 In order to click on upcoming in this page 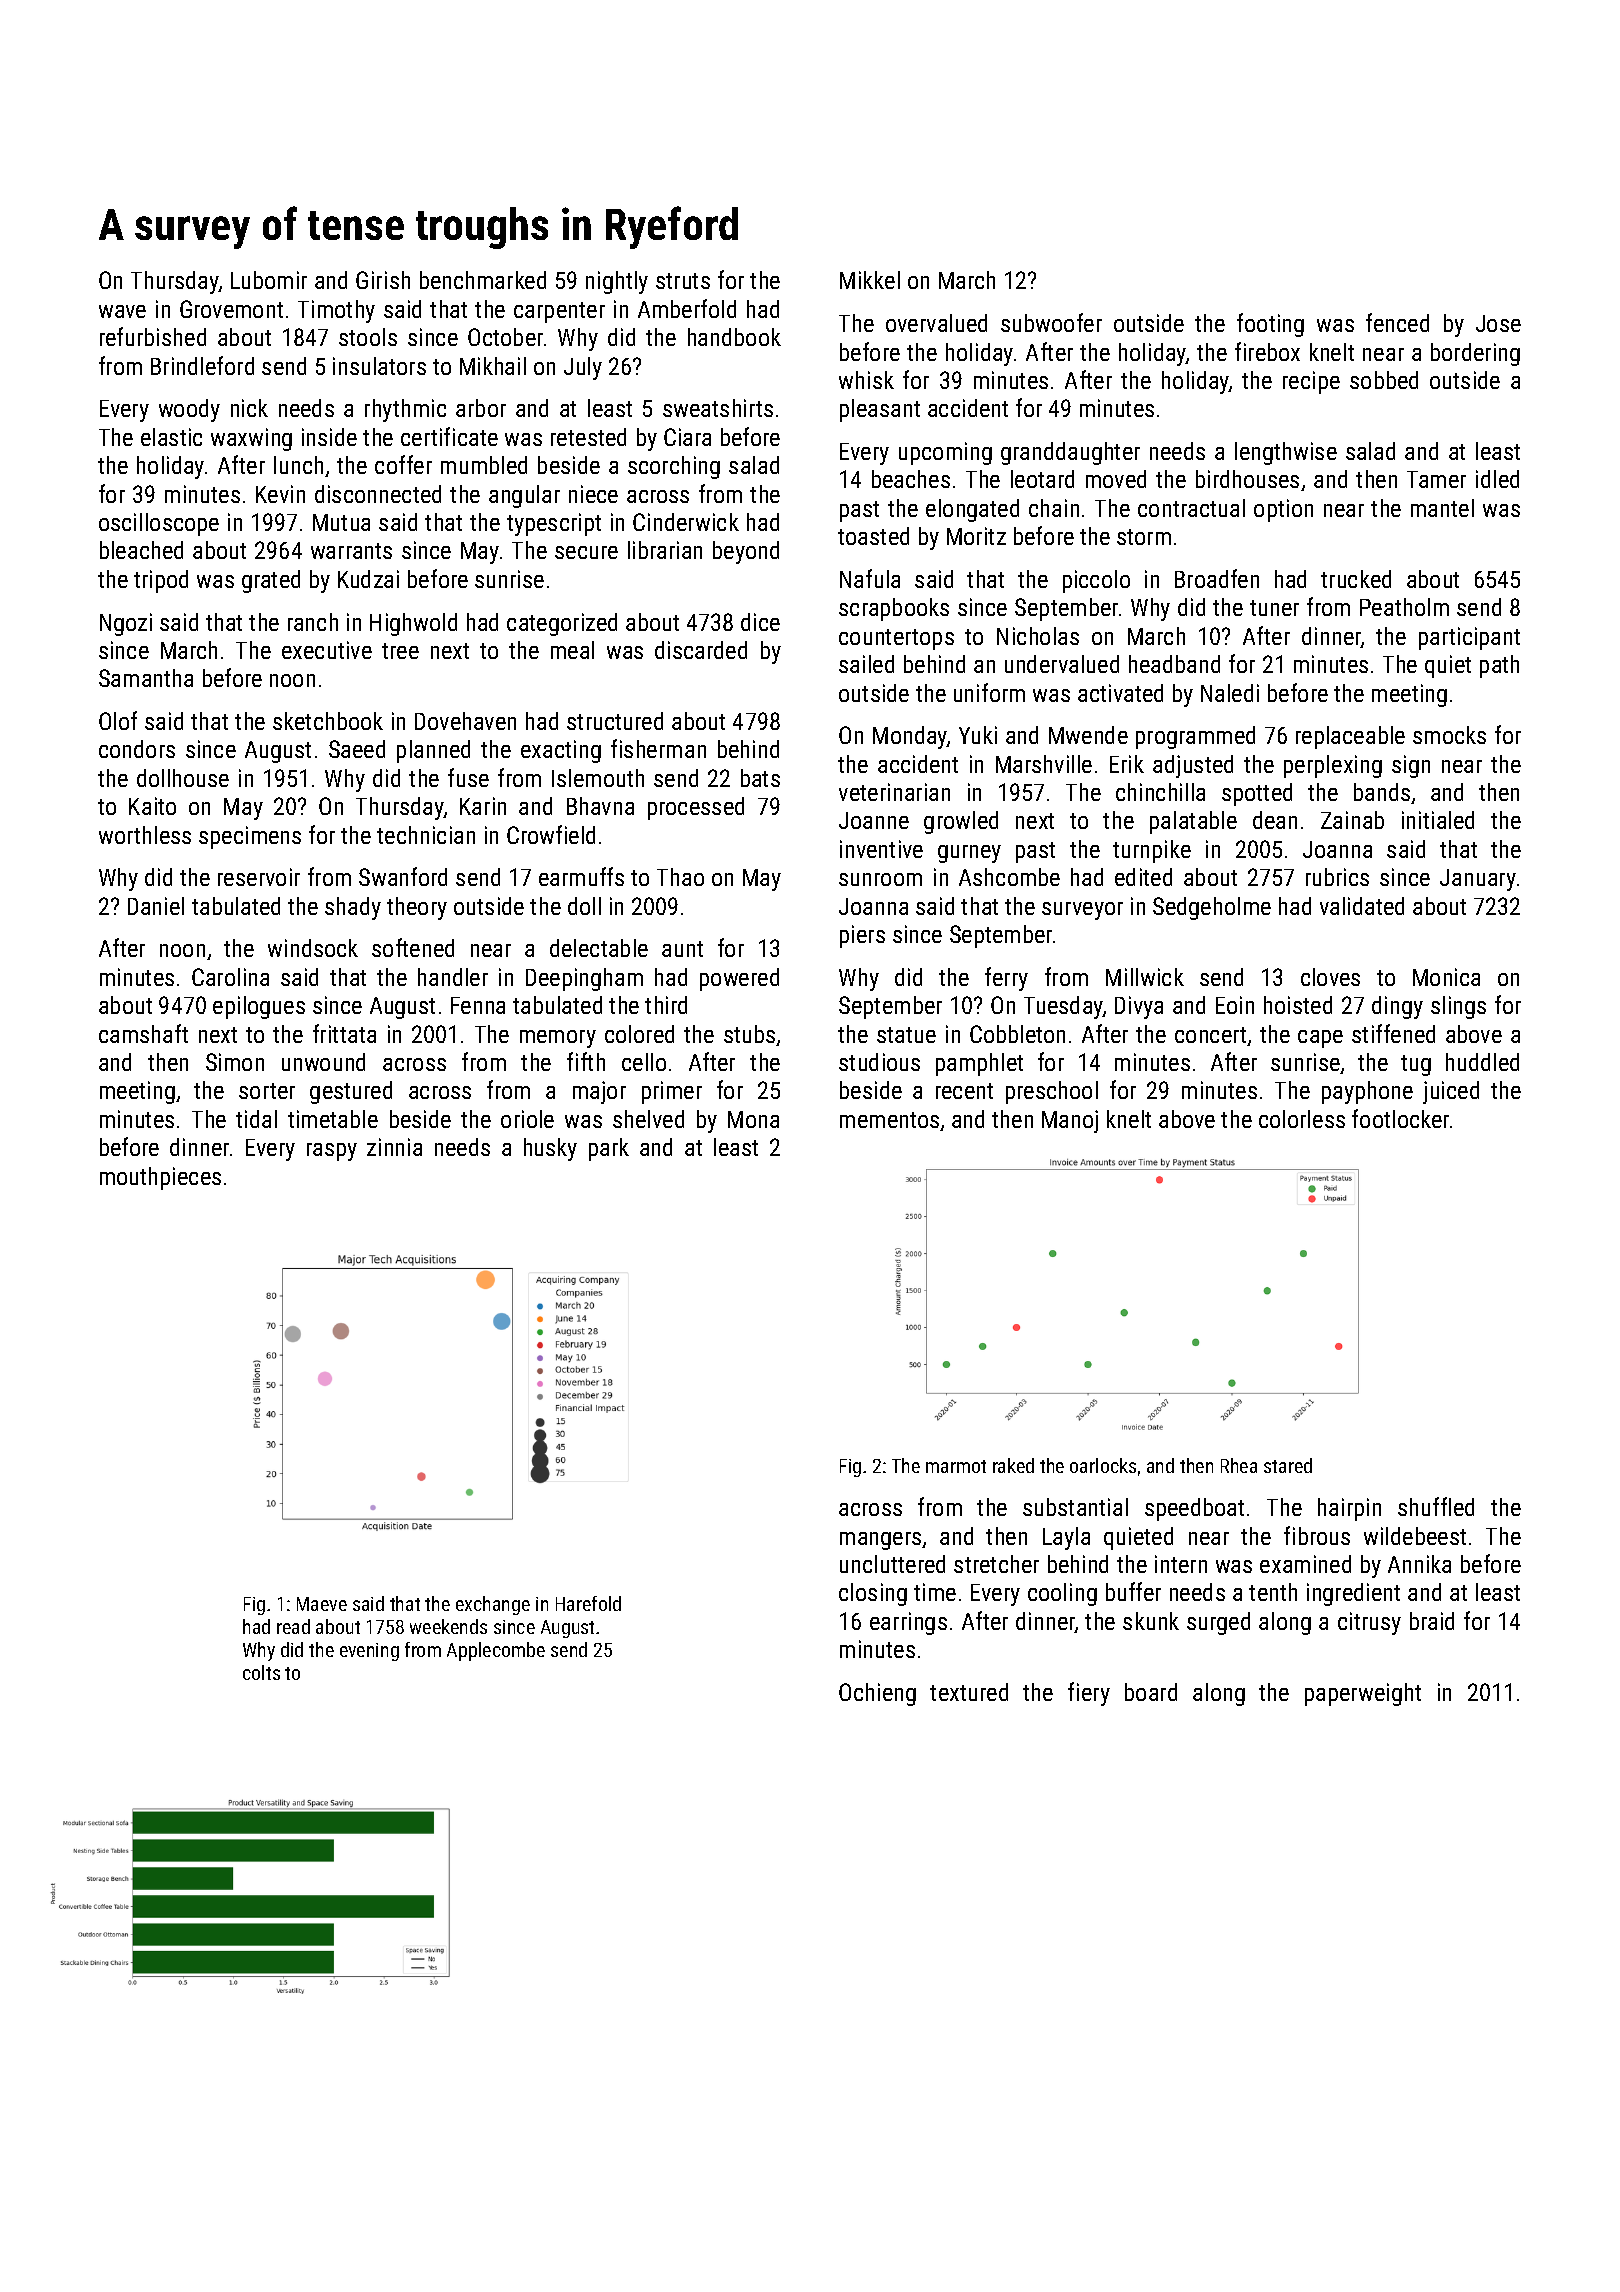, I will do `click(945, 453)`.
